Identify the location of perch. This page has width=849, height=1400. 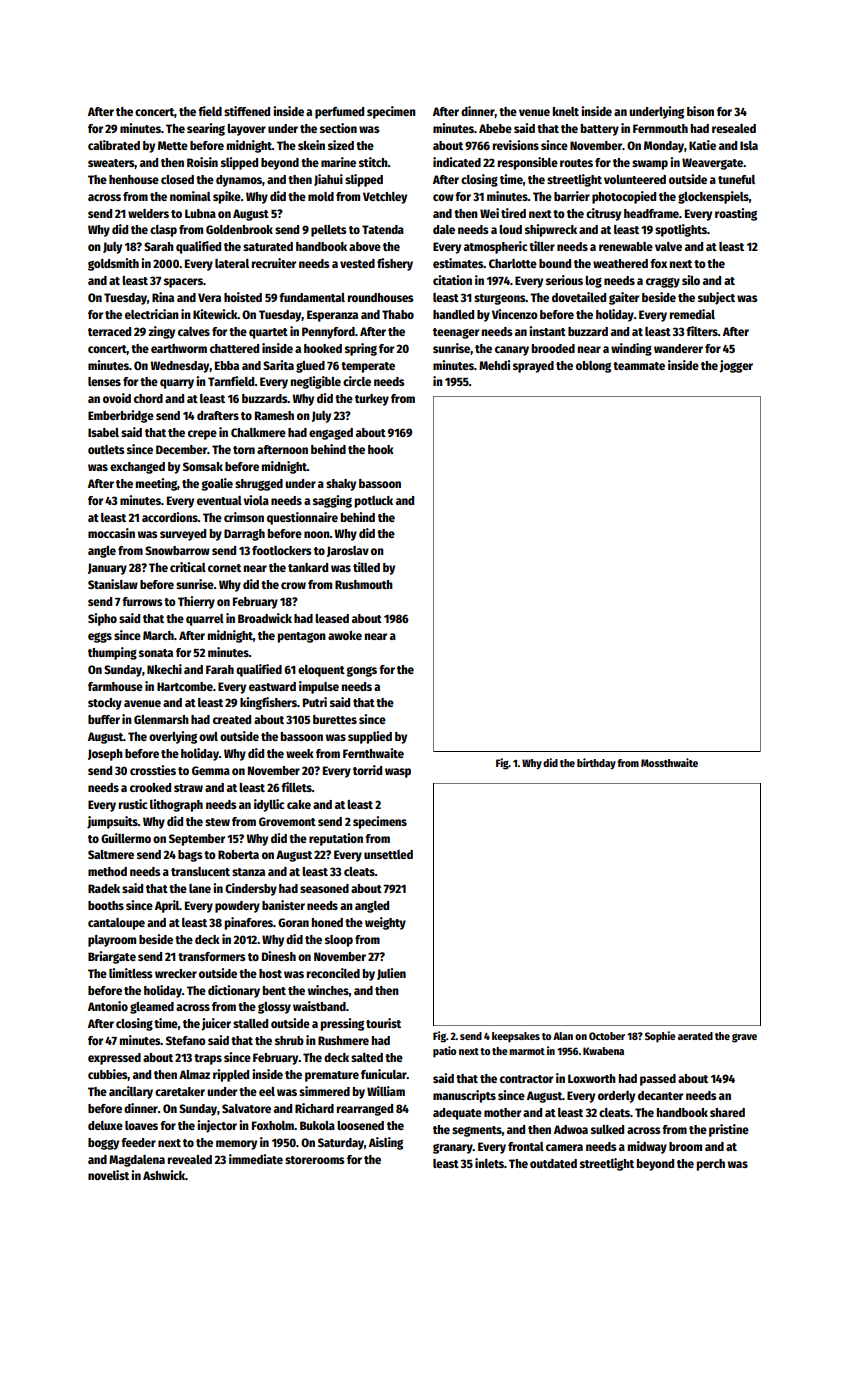
(711, 1165).
